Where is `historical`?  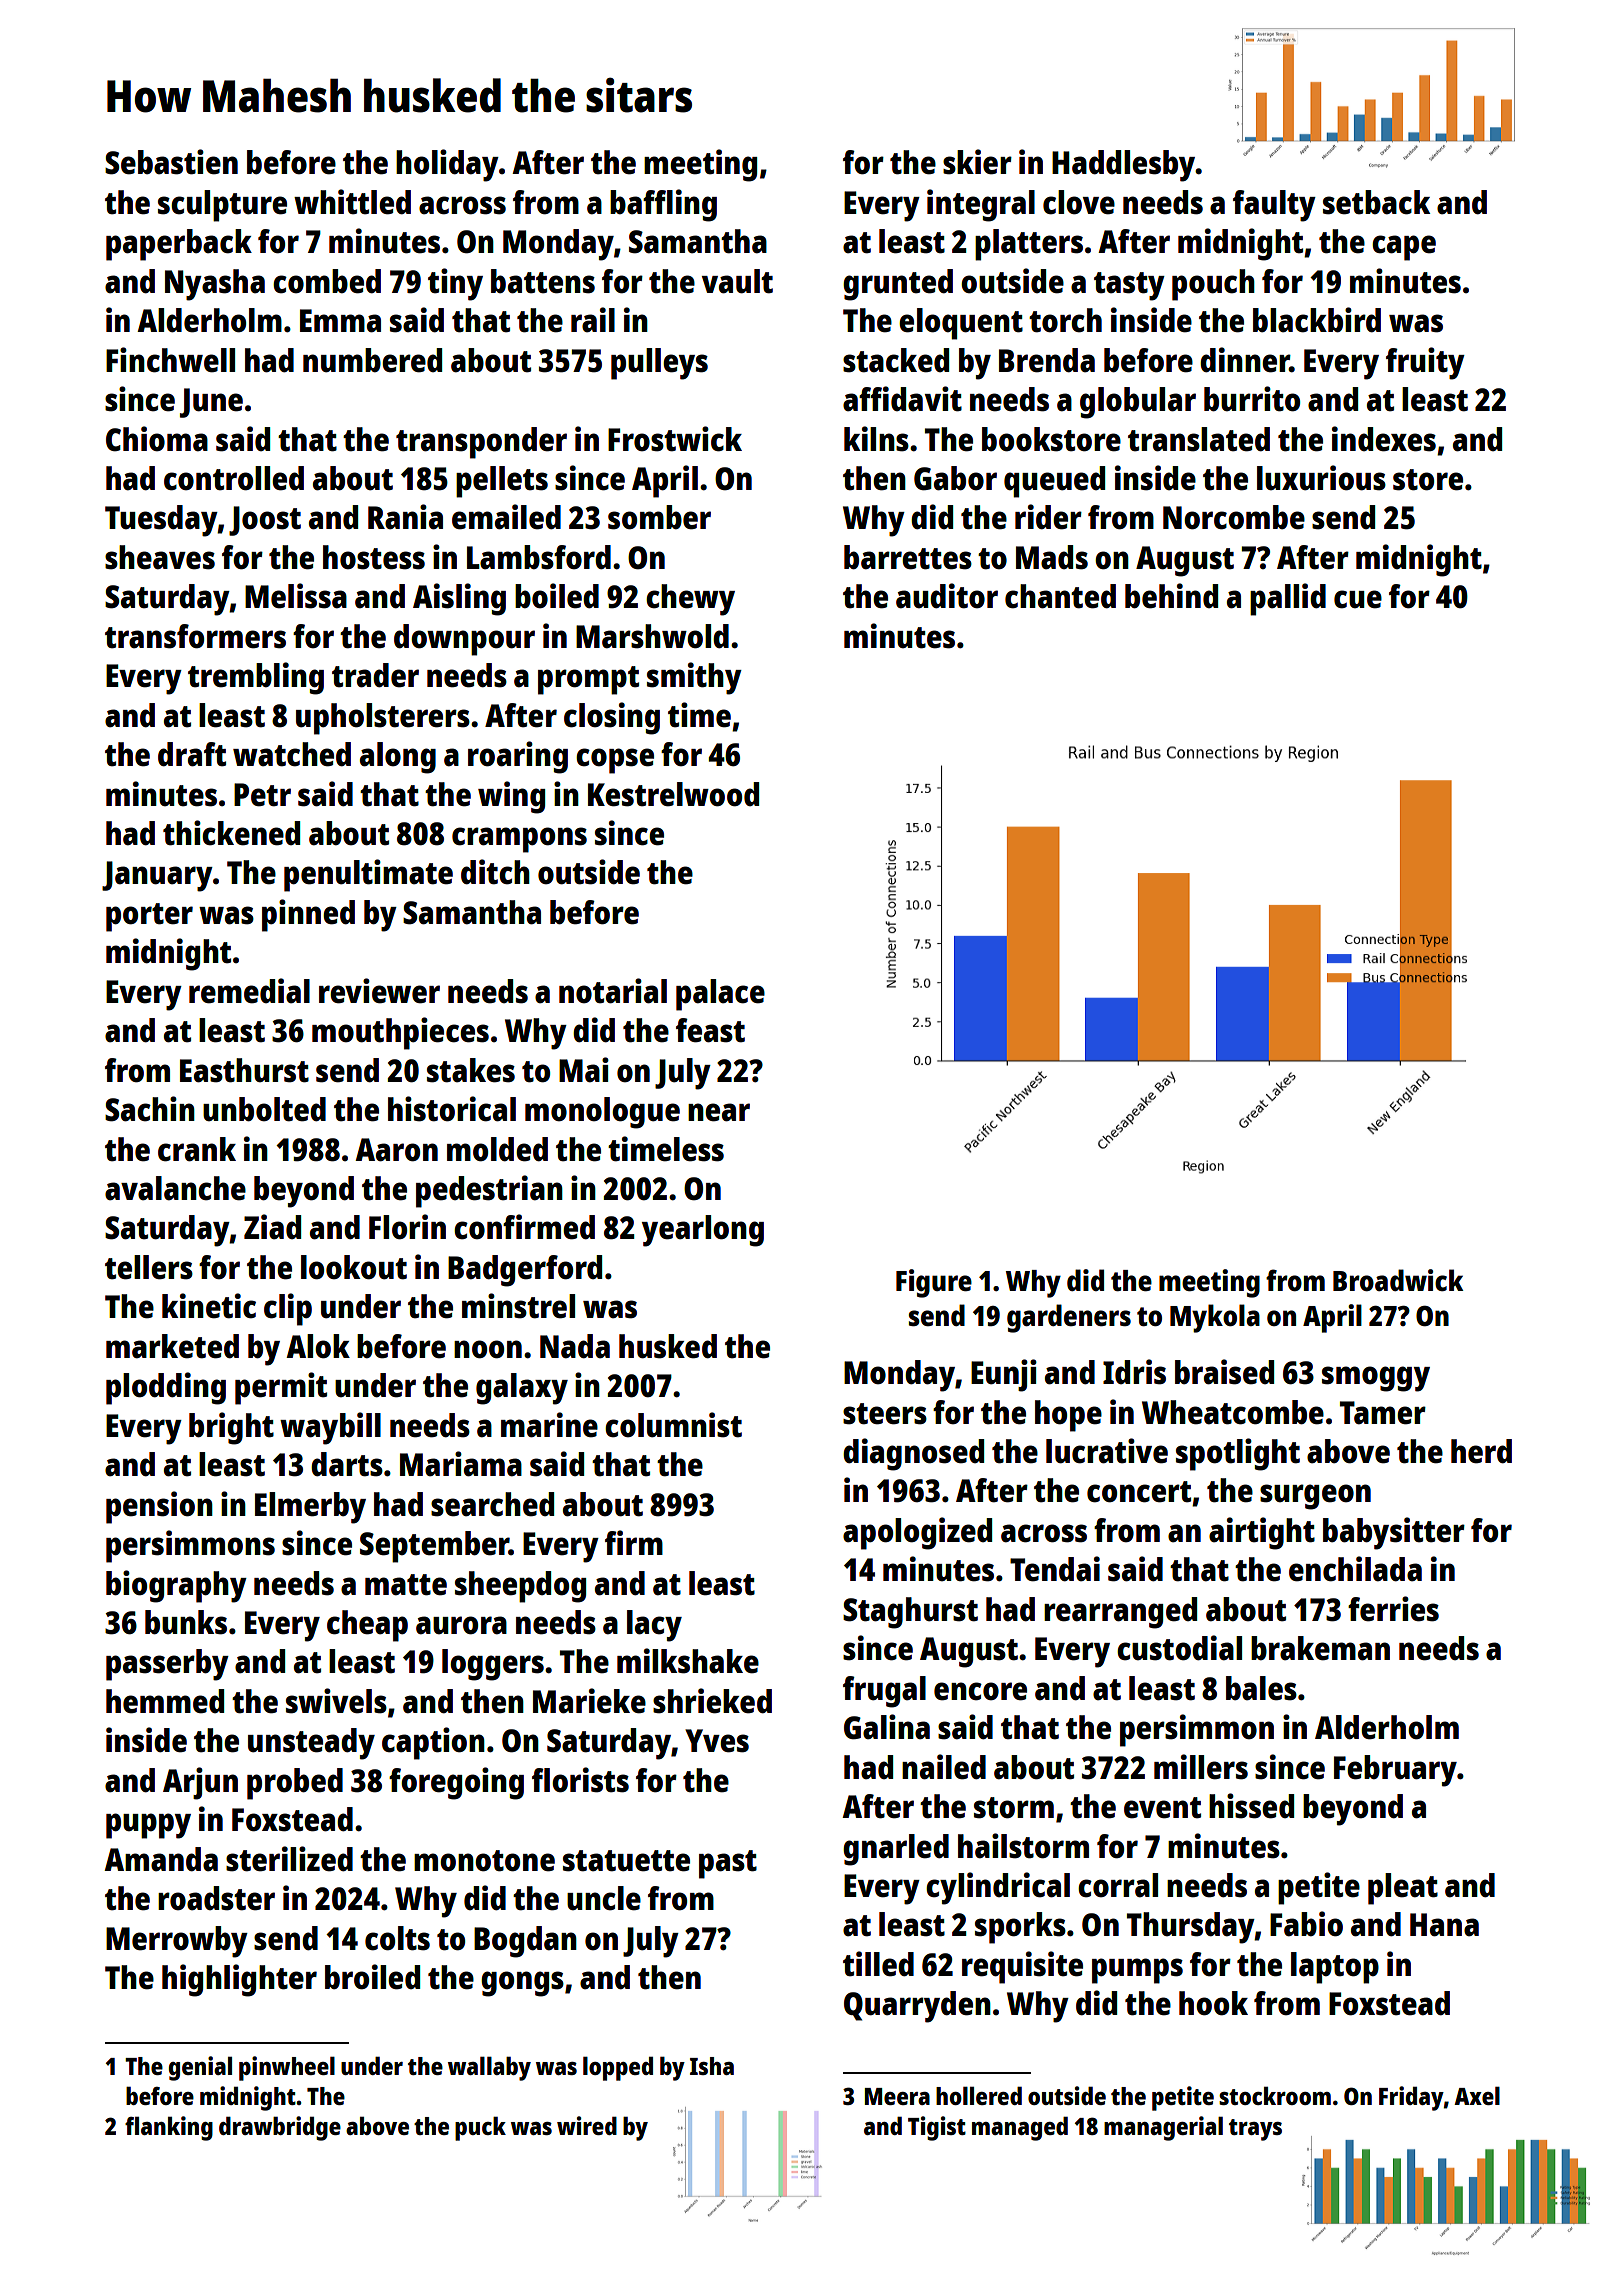 historical is located at coordinates (452, 1109).
